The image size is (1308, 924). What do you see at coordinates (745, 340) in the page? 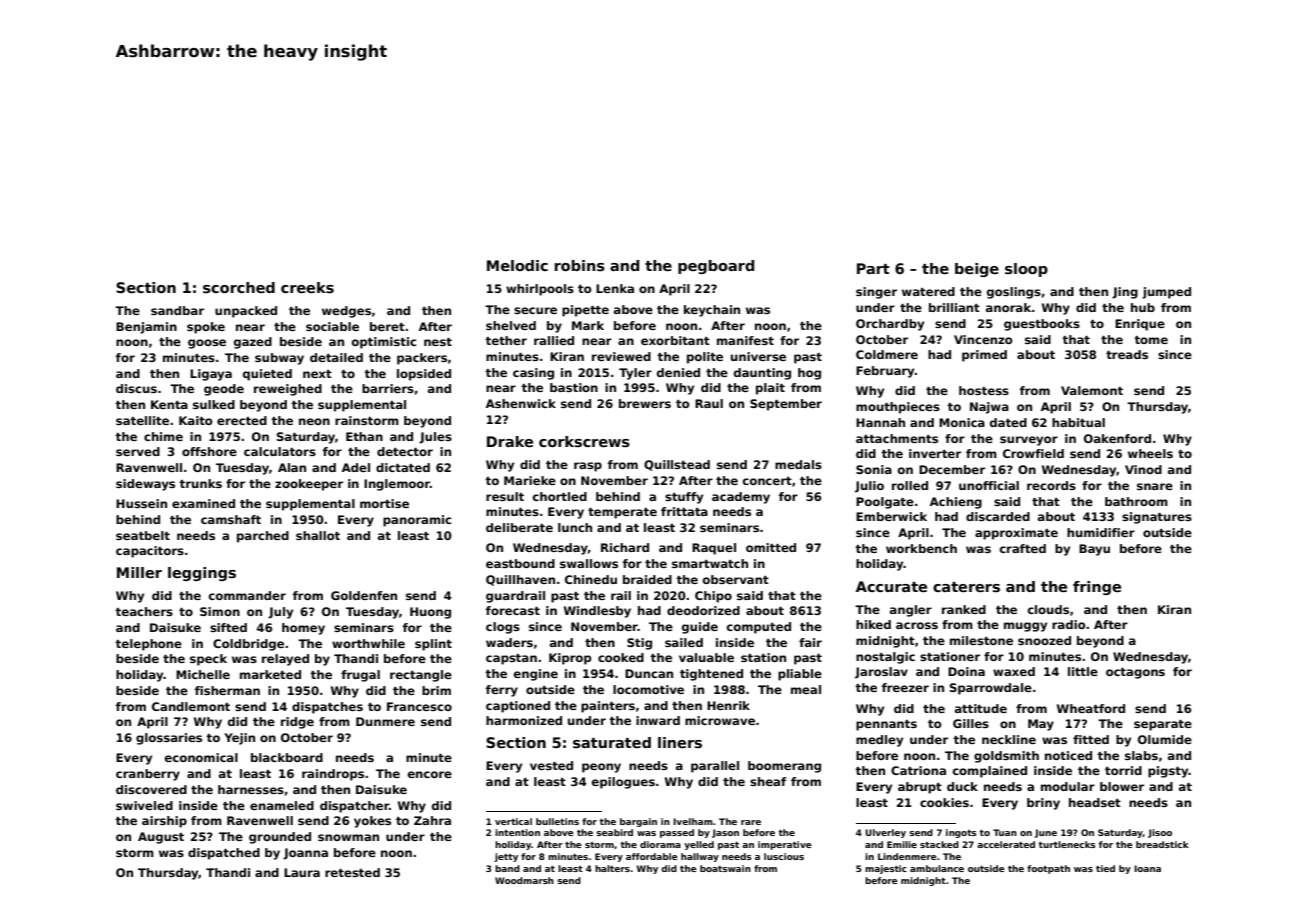
I see `manifest` at bounding box center [745, 340].
